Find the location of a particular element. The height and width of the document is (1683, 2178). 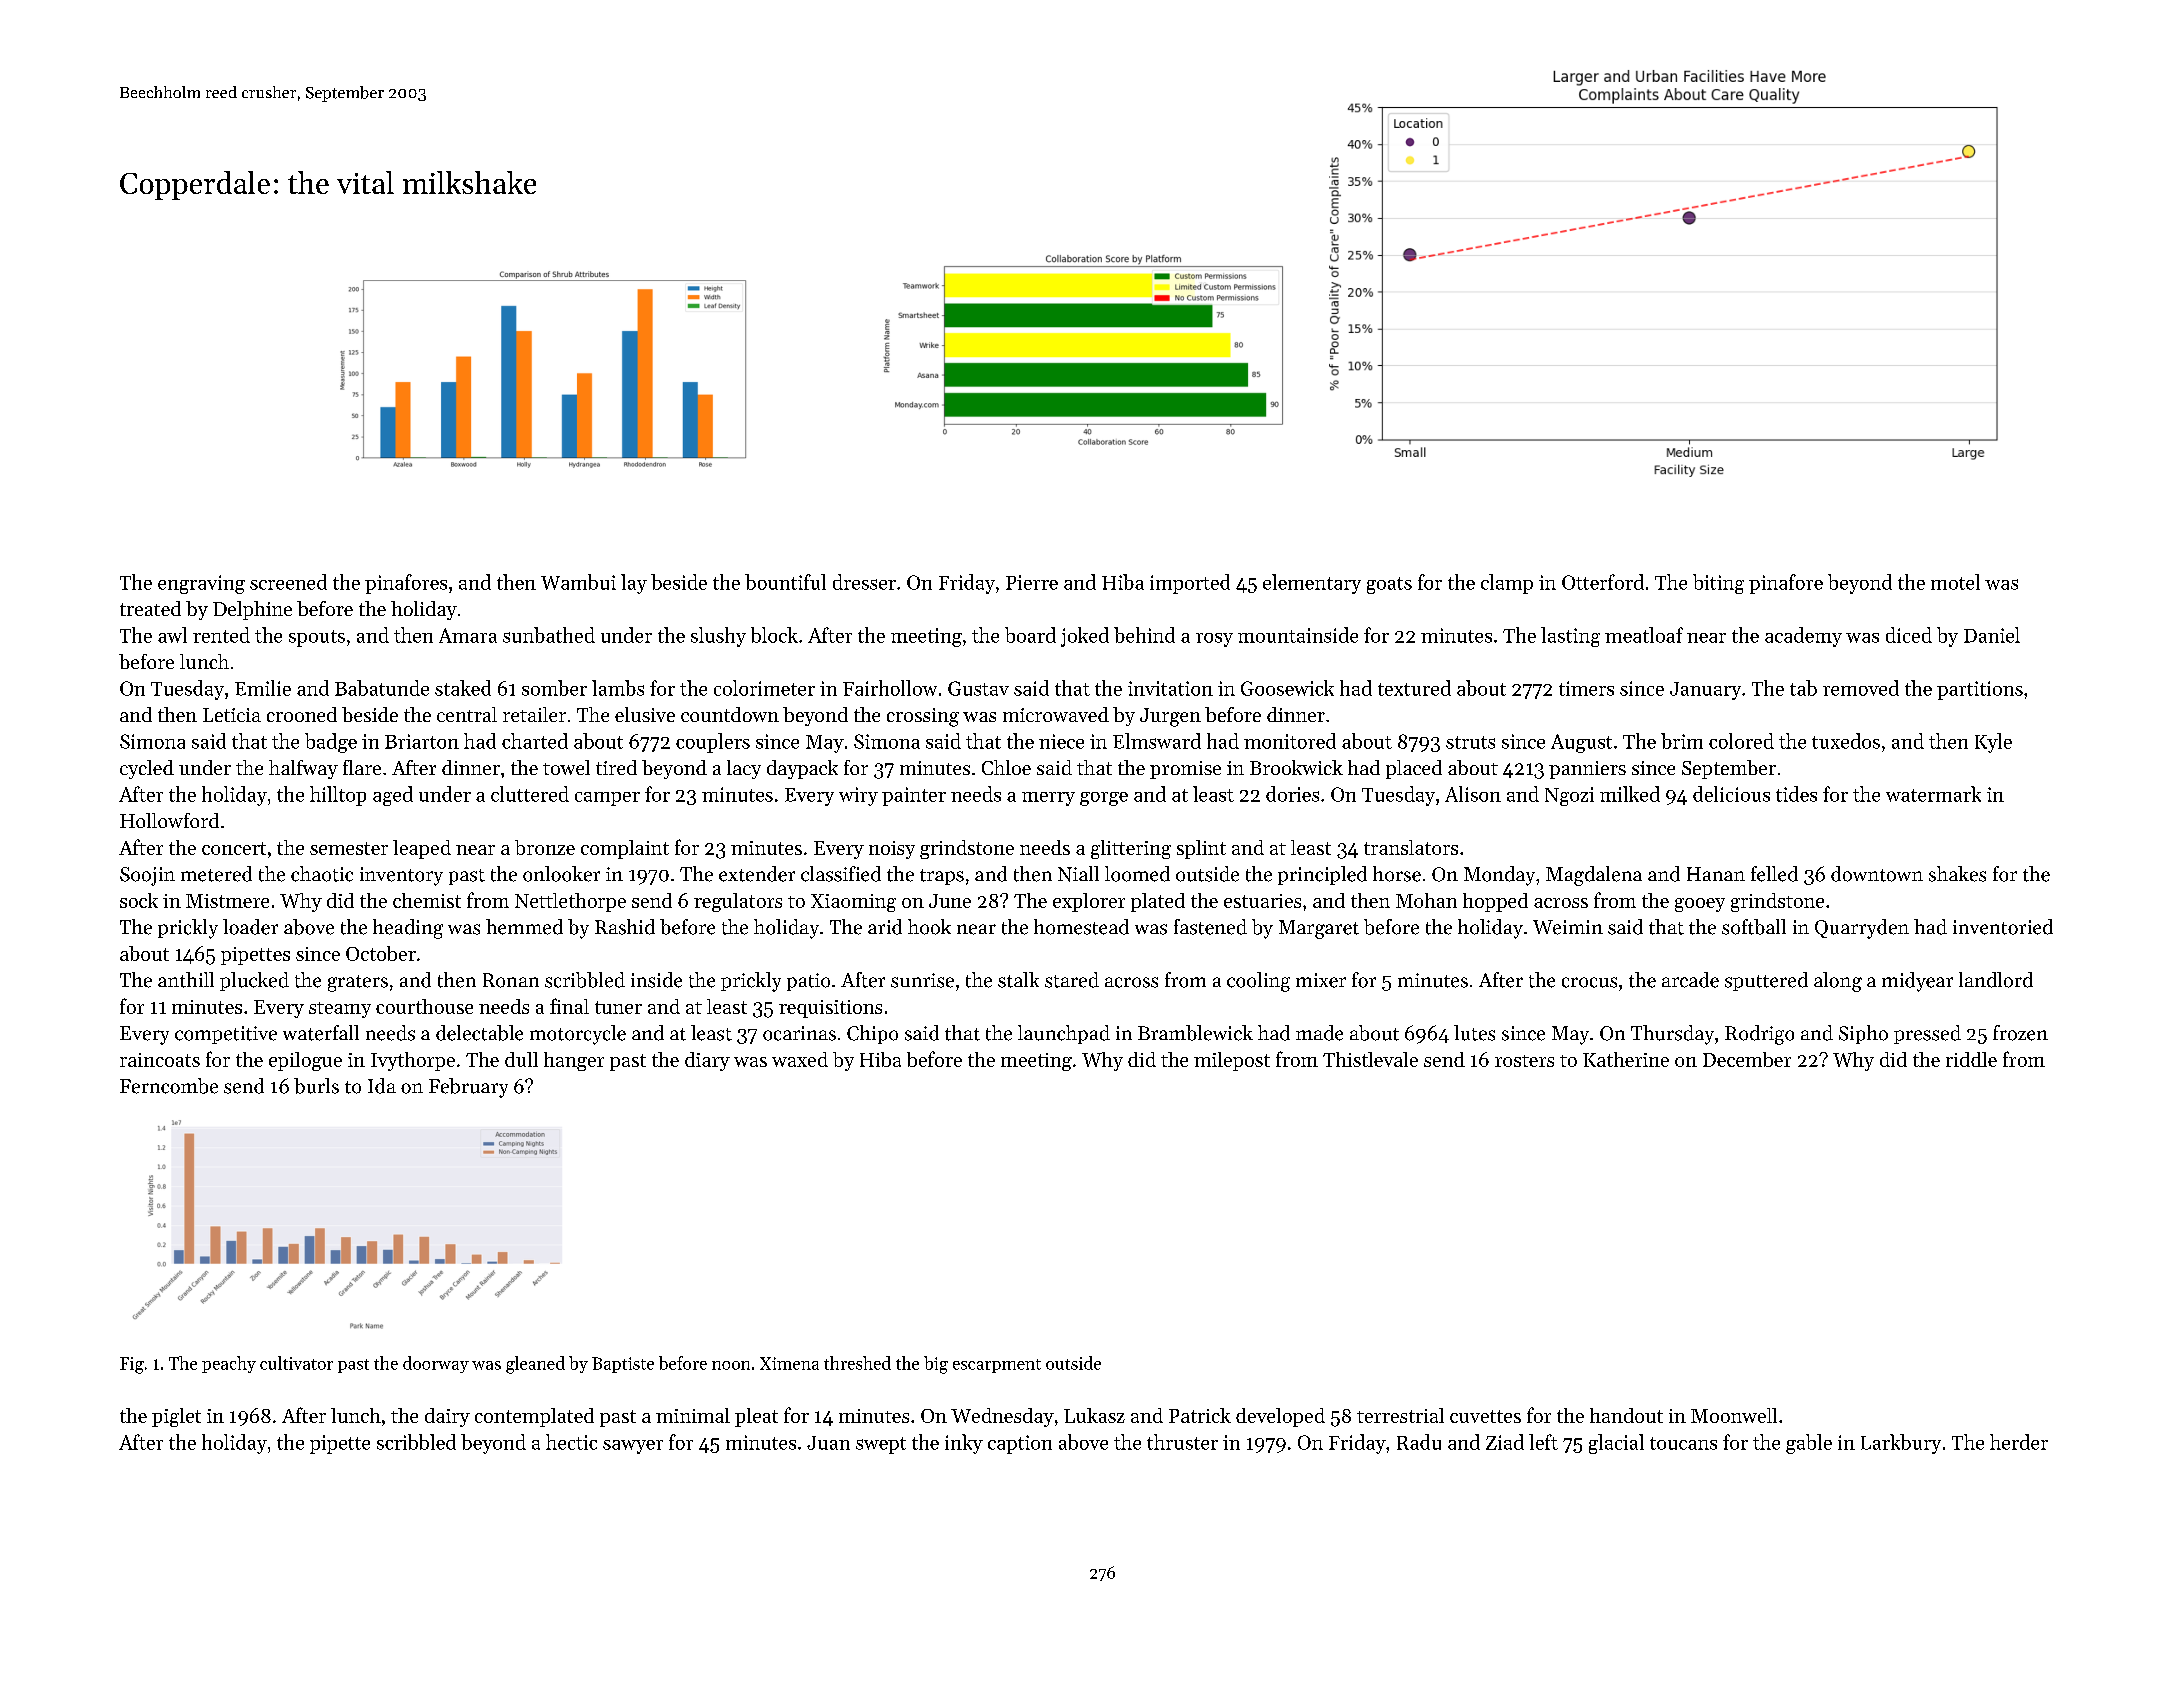

timers is located at coordinates (1586, 688).
